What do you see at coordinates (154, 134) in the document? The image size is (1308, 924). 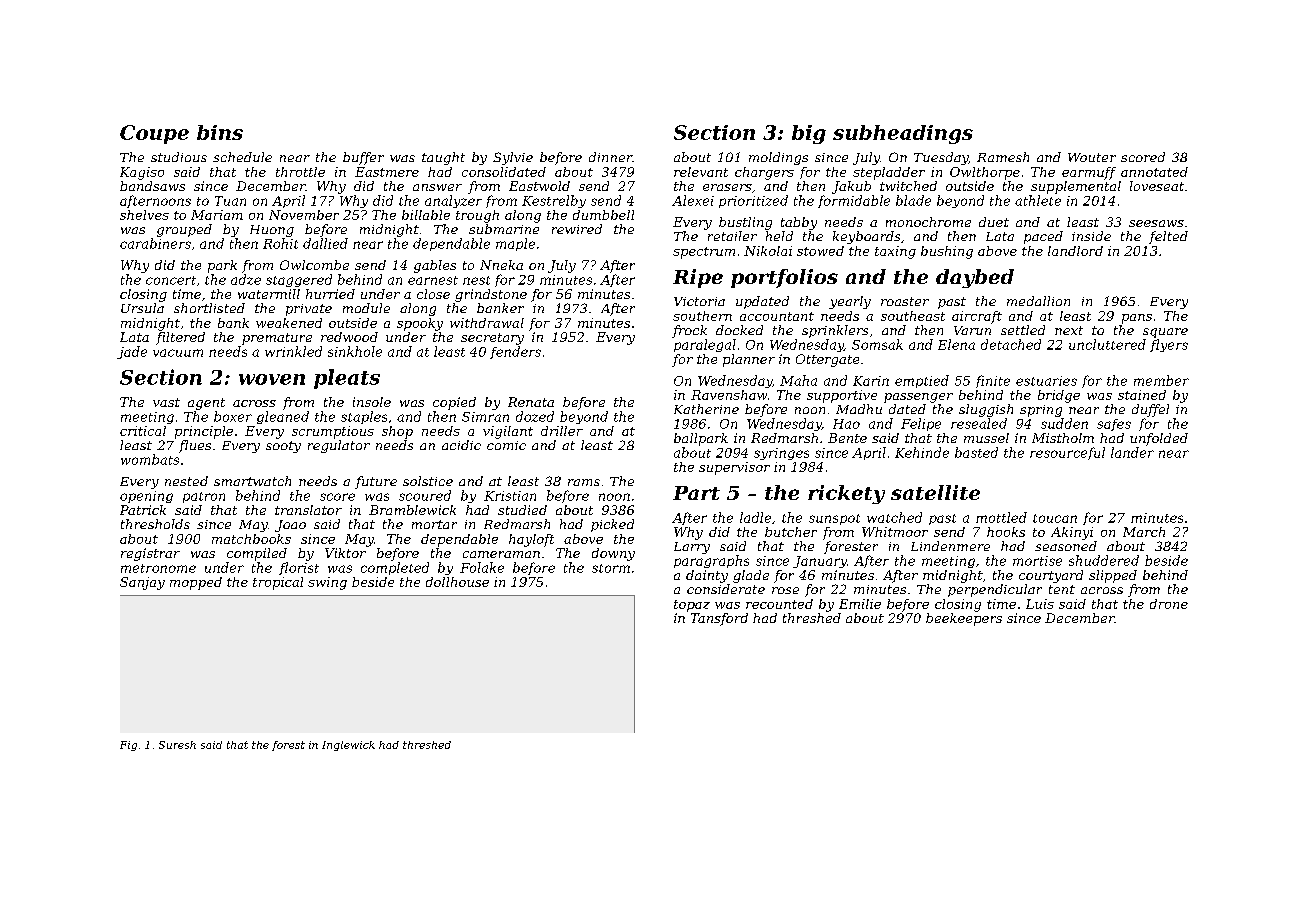 I see `Coupe` at bounding box center [154, 134].
